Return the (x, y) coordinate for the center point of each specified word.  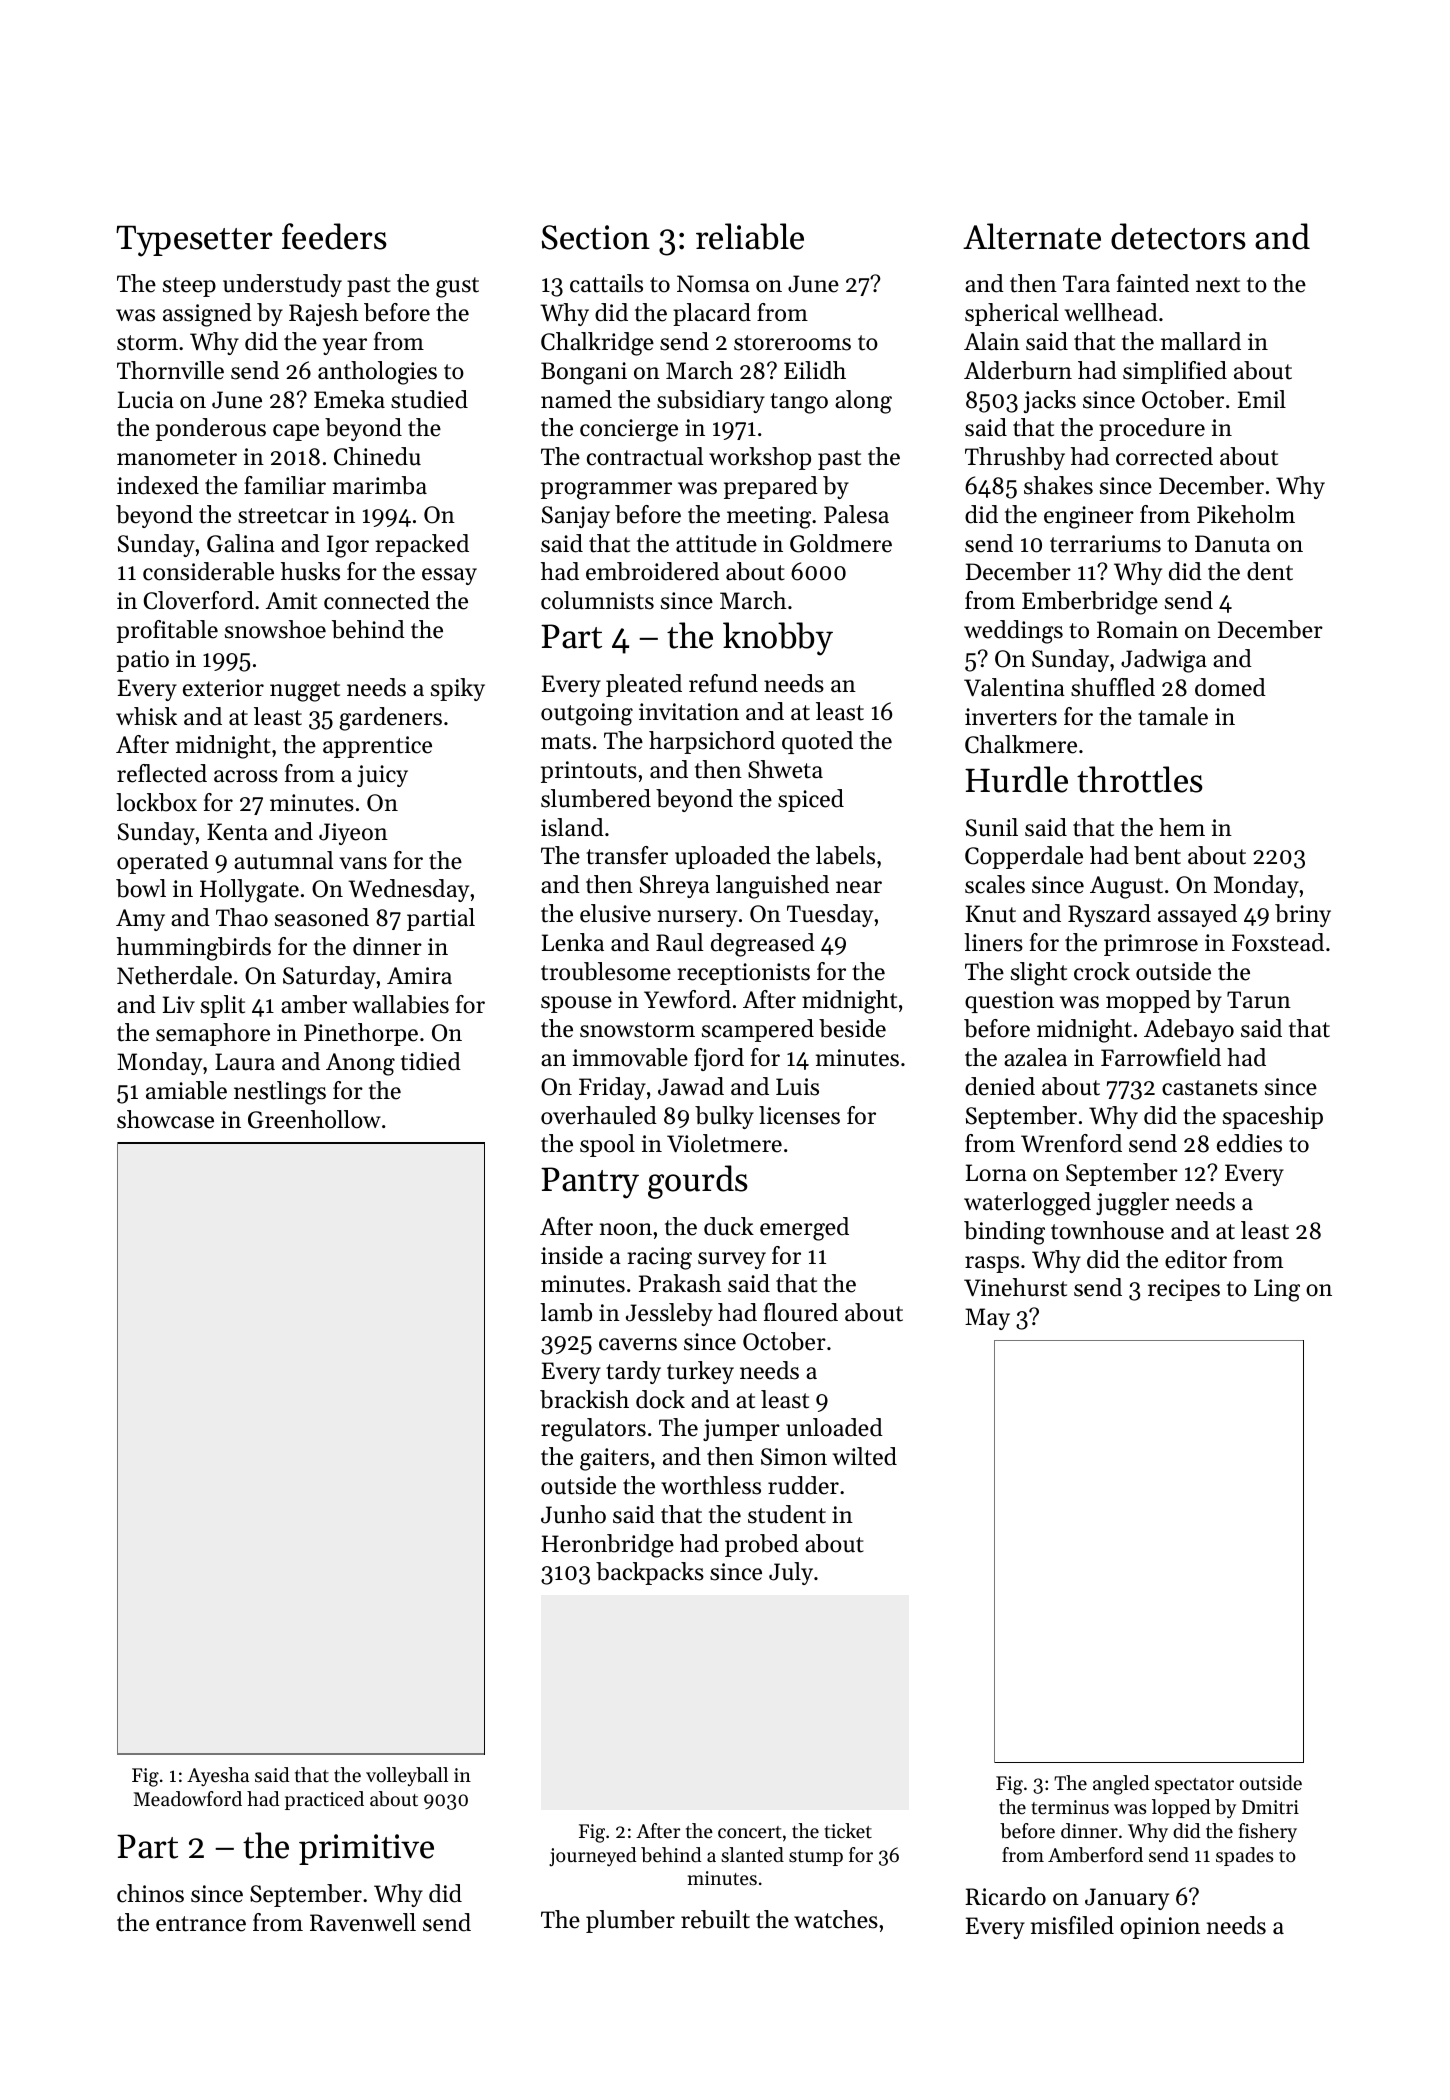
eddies (1249, 1143)
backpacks (650, 1573)
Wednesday (408, 890)
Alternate (1032, 236)
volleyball (407, 1776)
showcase (165, 1119)
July (791, 1573)
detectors (1178, 236)
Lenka (573, 942)
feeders (334, 236)
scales (995, 884)
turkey (700, 1372)
